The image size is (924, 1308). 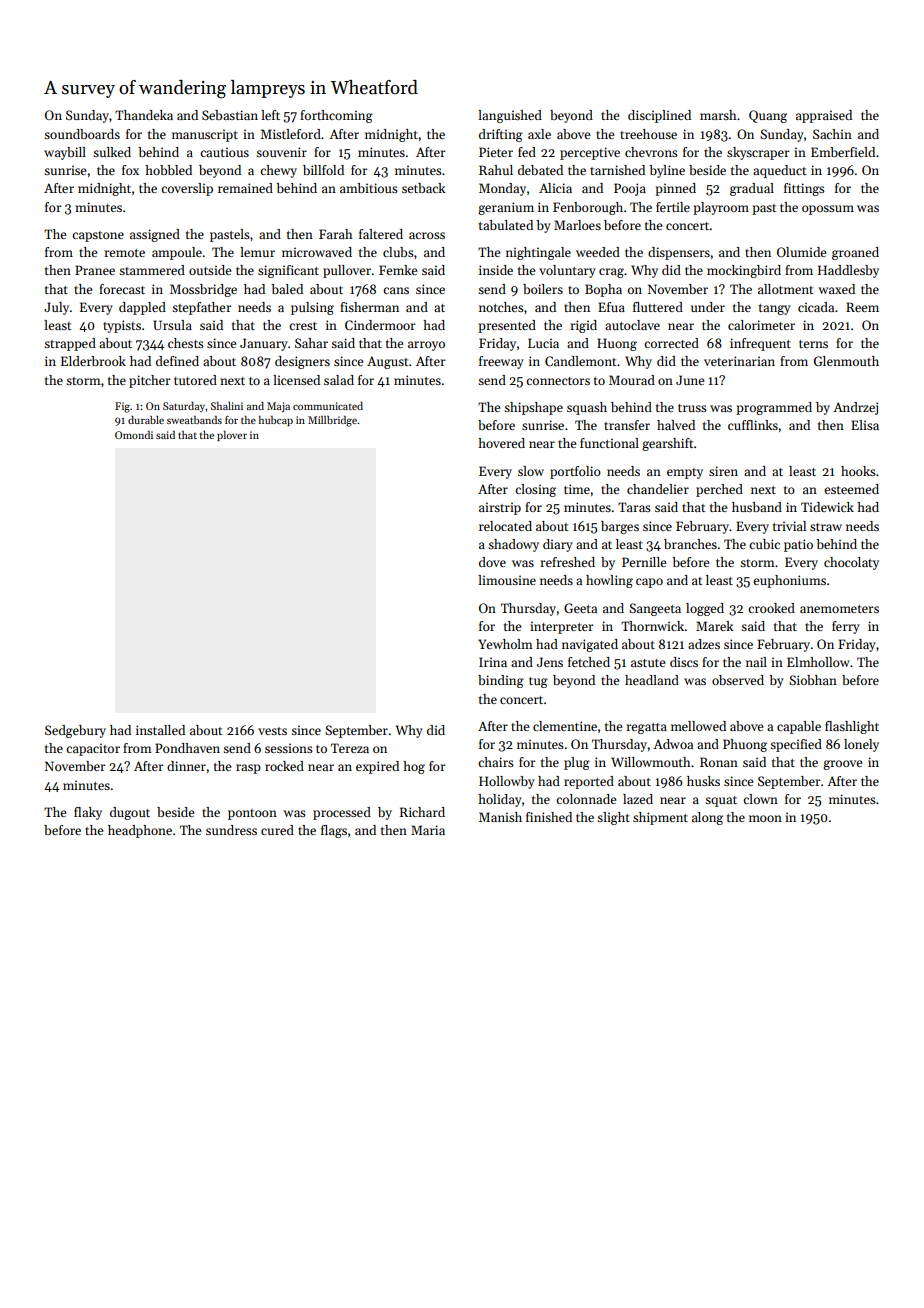 What do you see at coordinates (290, 134) in the screenshot?
I see `Mistleford` at bounding box center [290, 134].
